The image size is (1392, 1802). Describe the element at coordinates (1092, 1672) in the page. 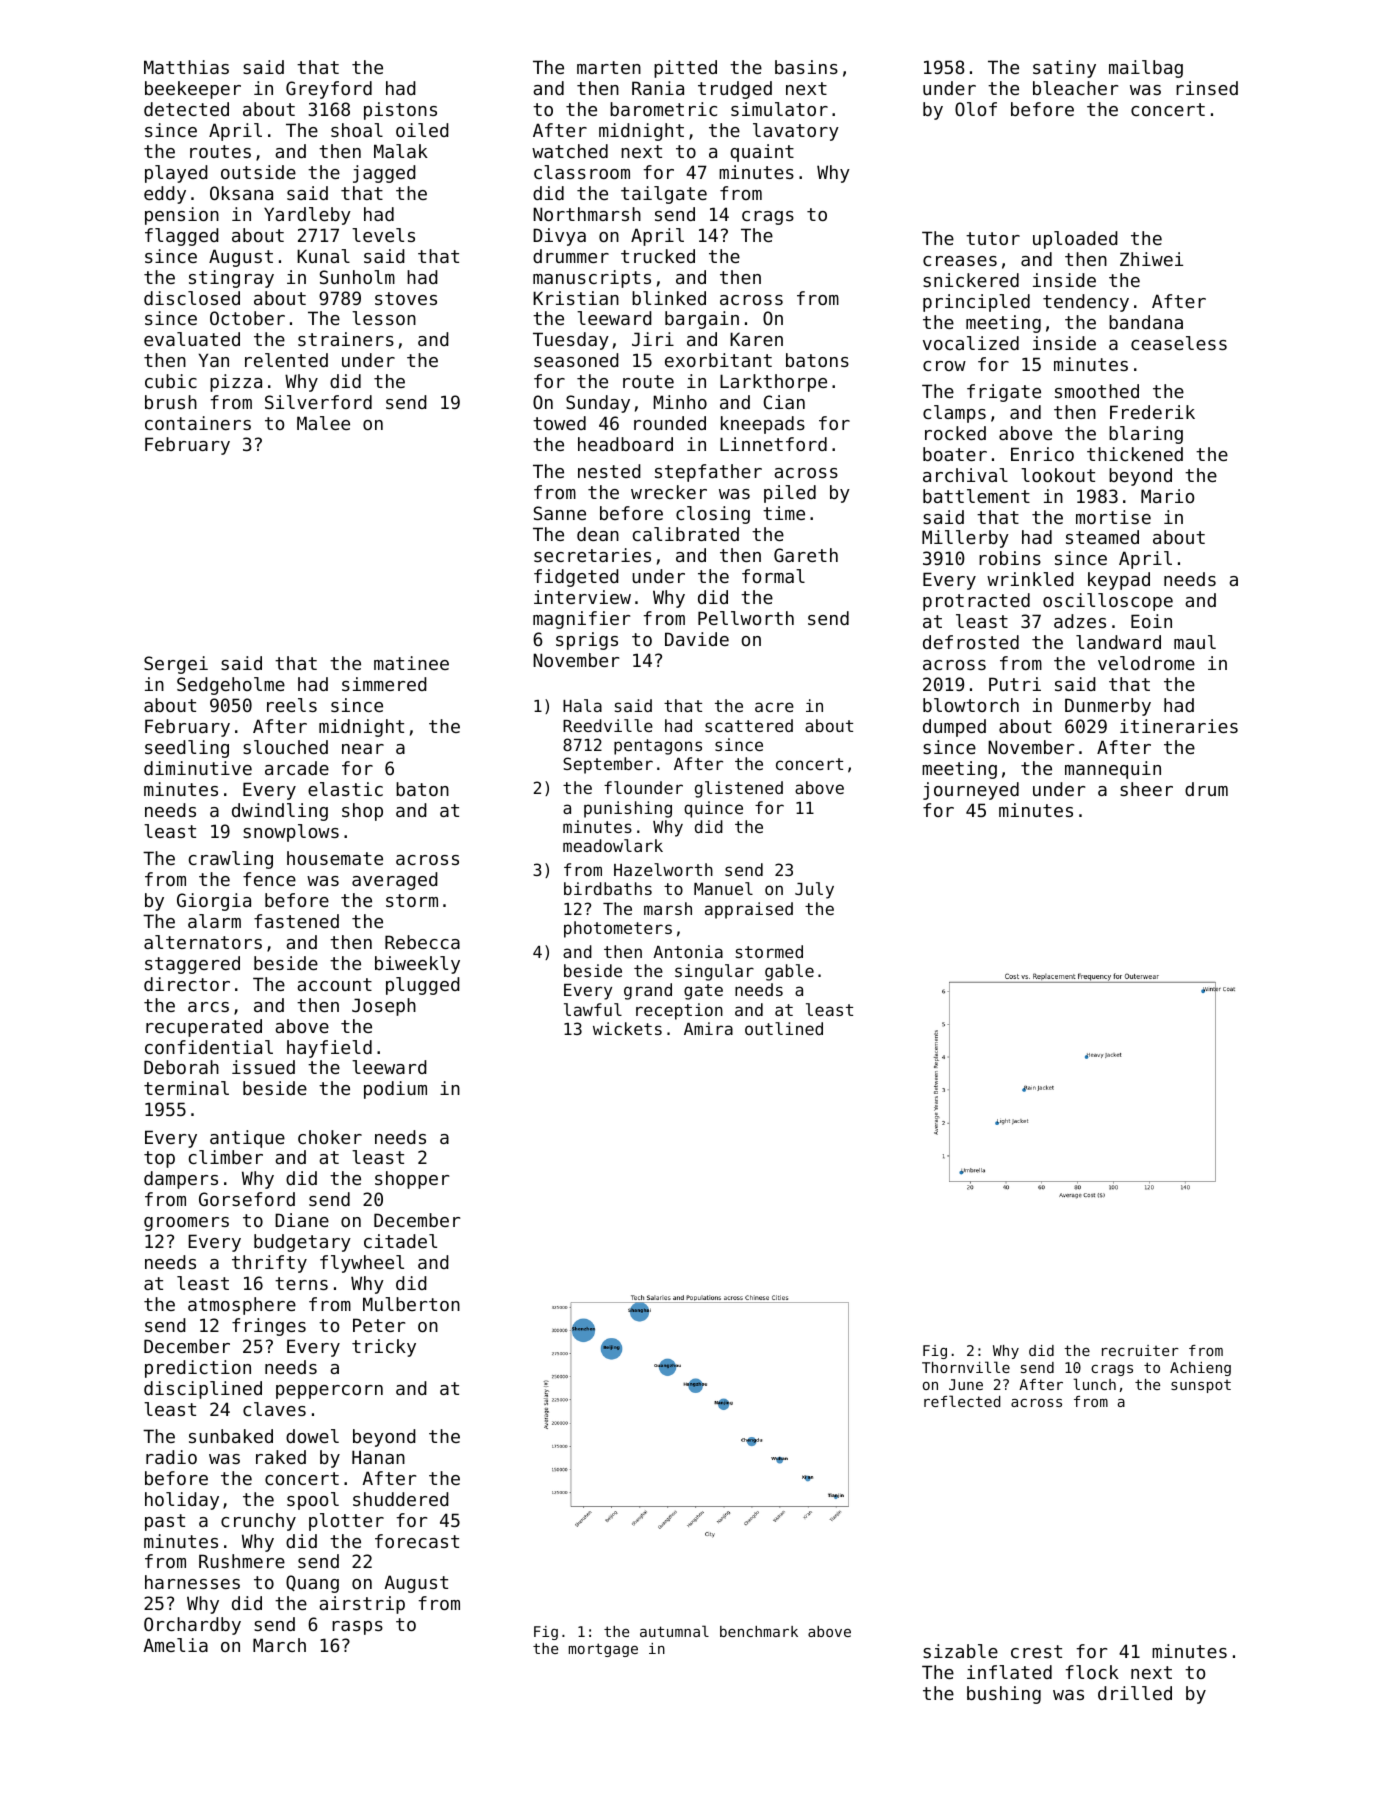

I see `flock` at that location.
